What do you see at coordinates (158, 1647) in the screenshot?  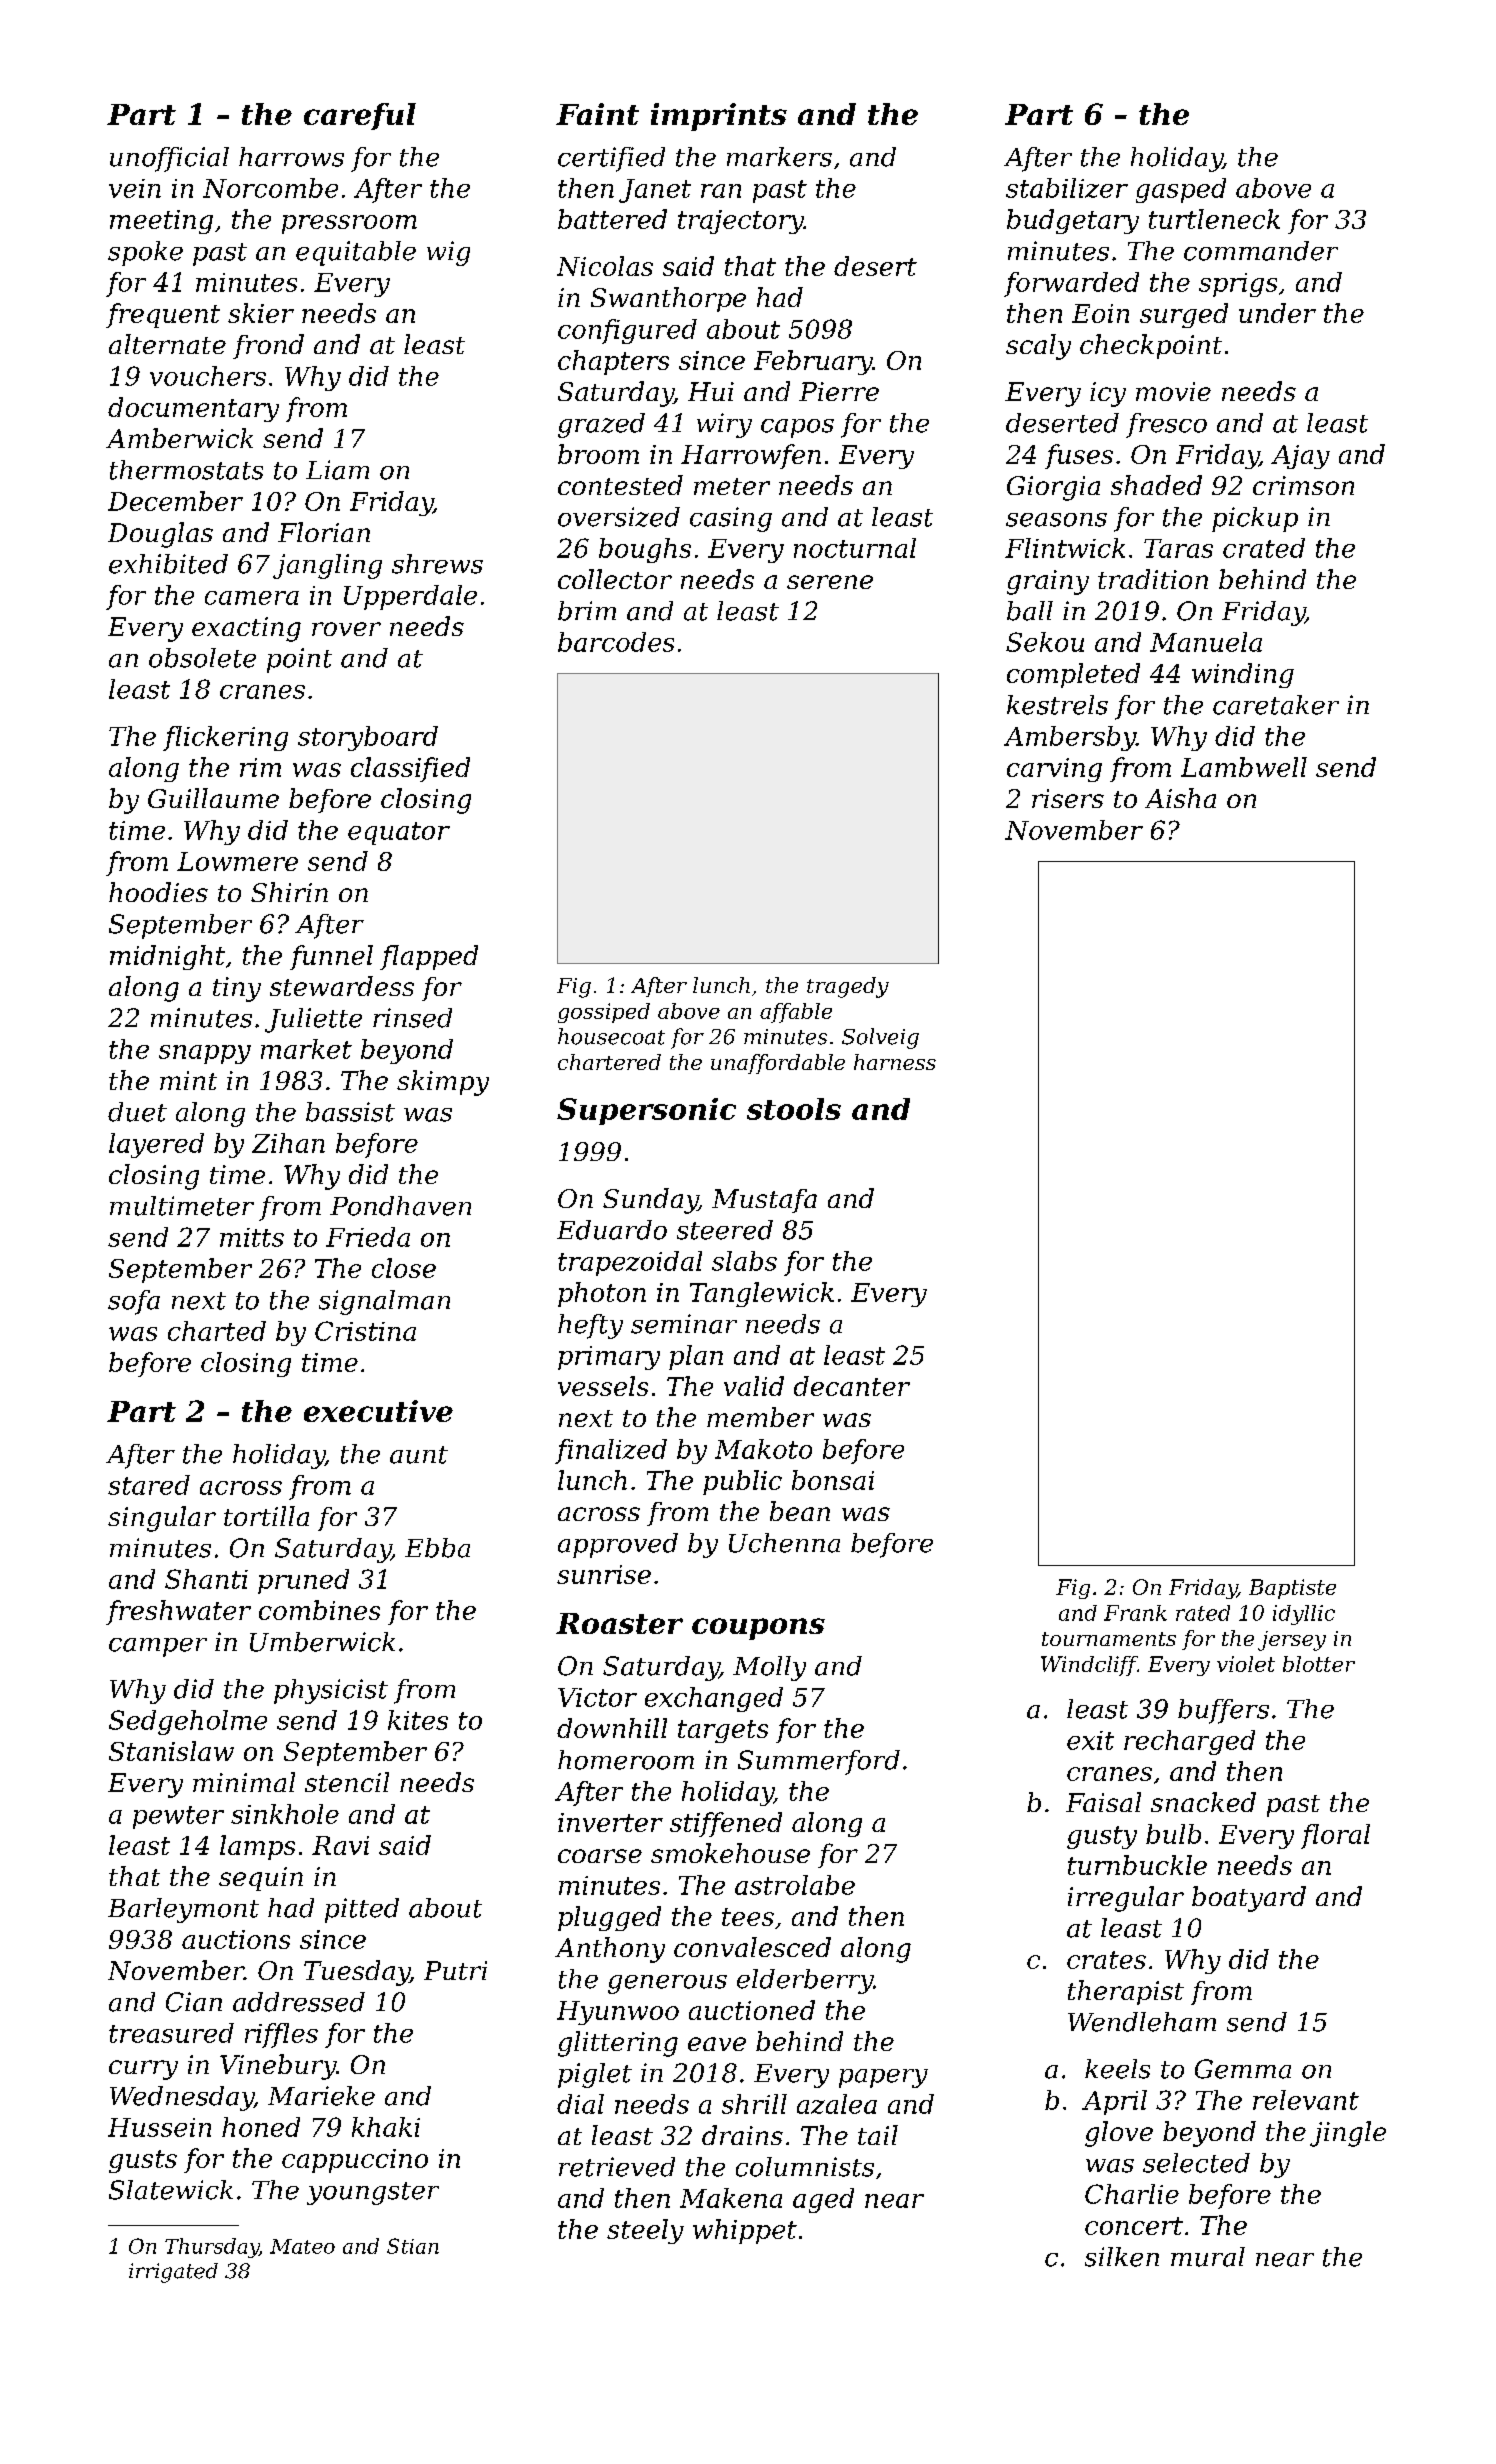 I see `camper` at bounding box center [158, 1647].
